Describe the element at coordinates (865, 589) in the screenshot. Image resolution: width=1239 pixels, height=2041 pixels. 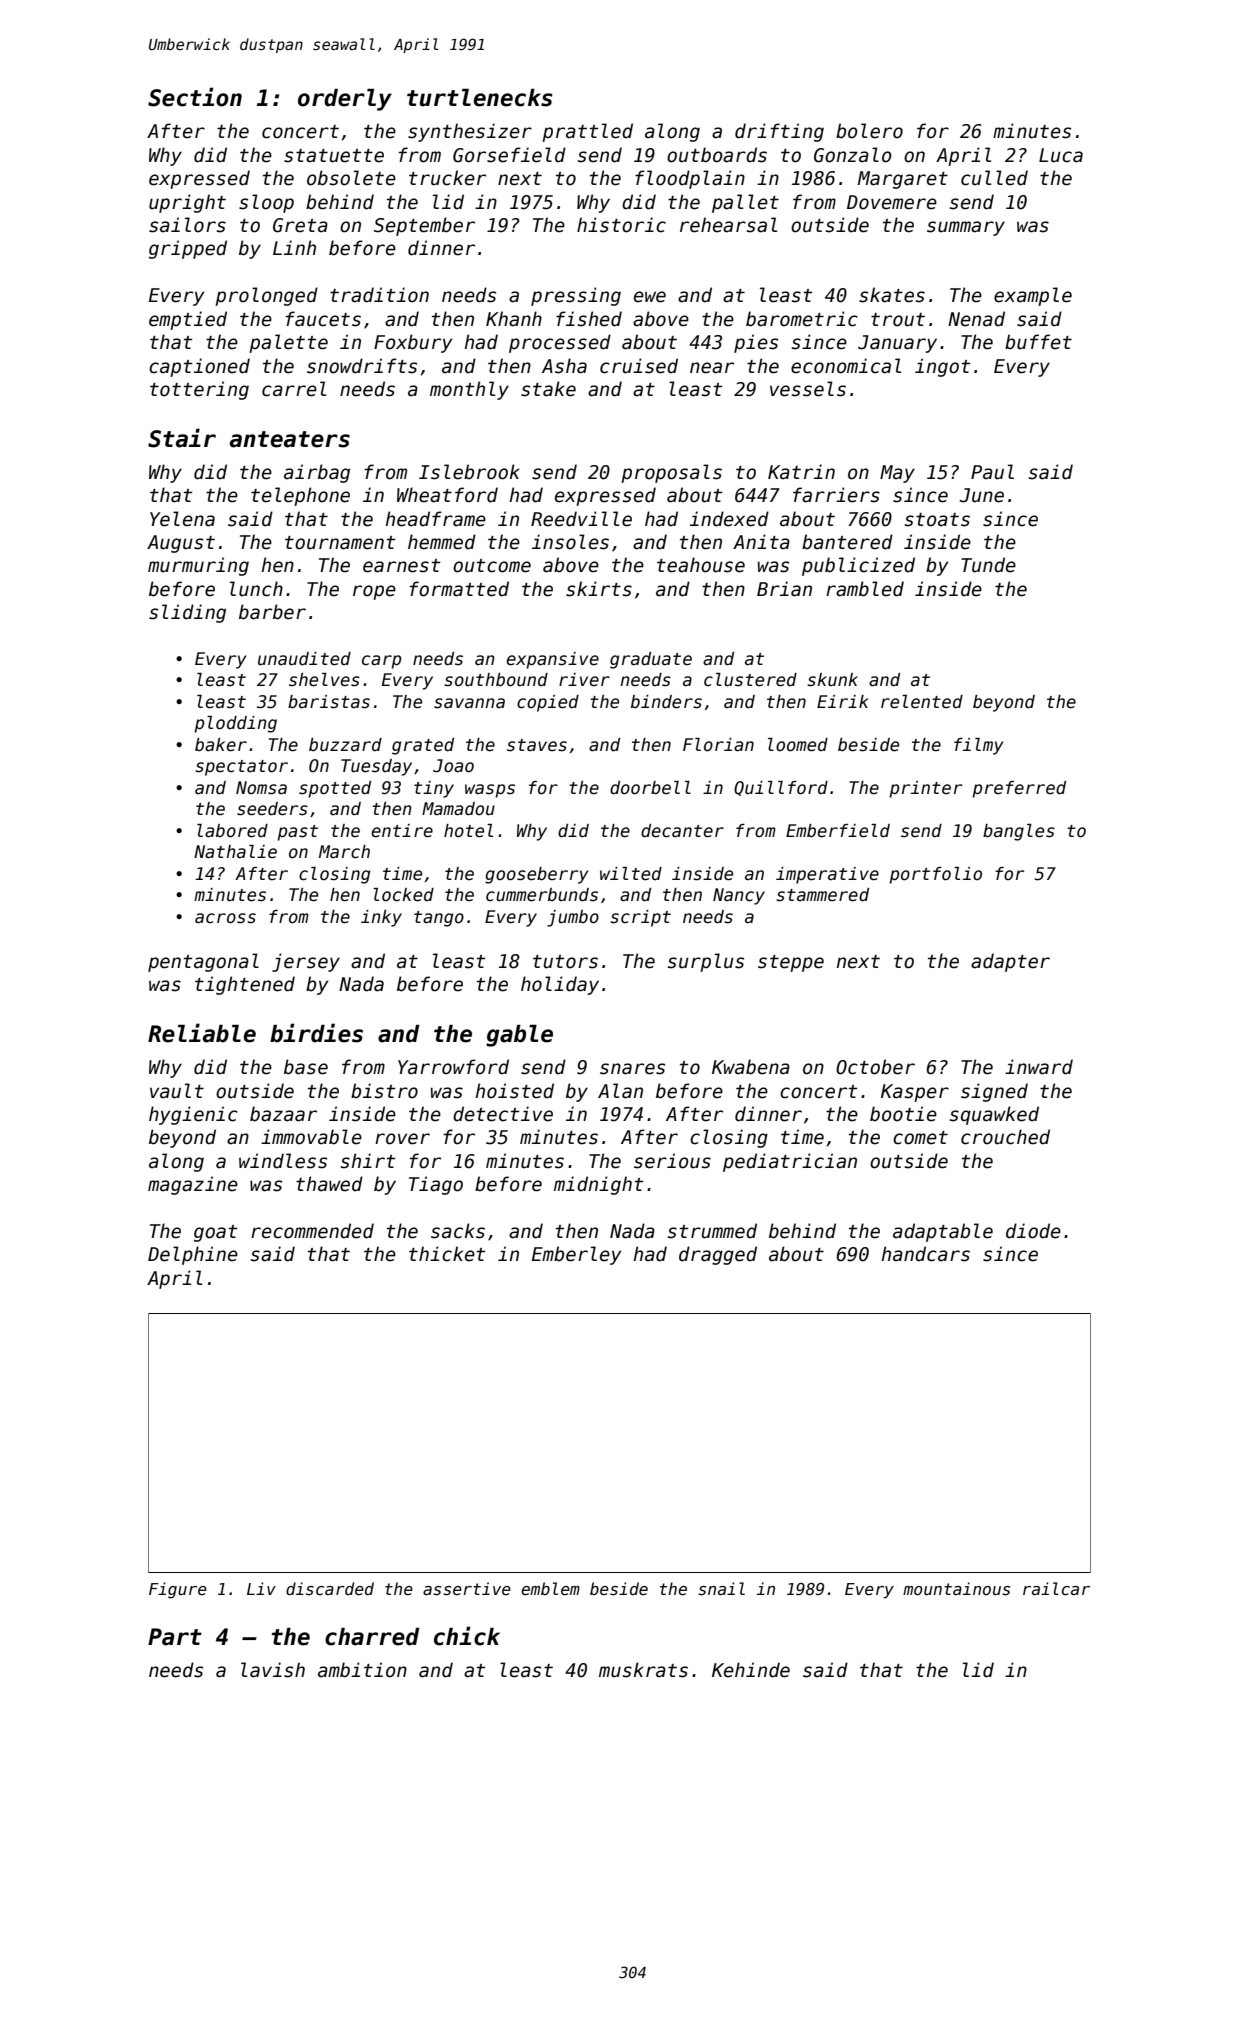
I see `rambled` at that location.
